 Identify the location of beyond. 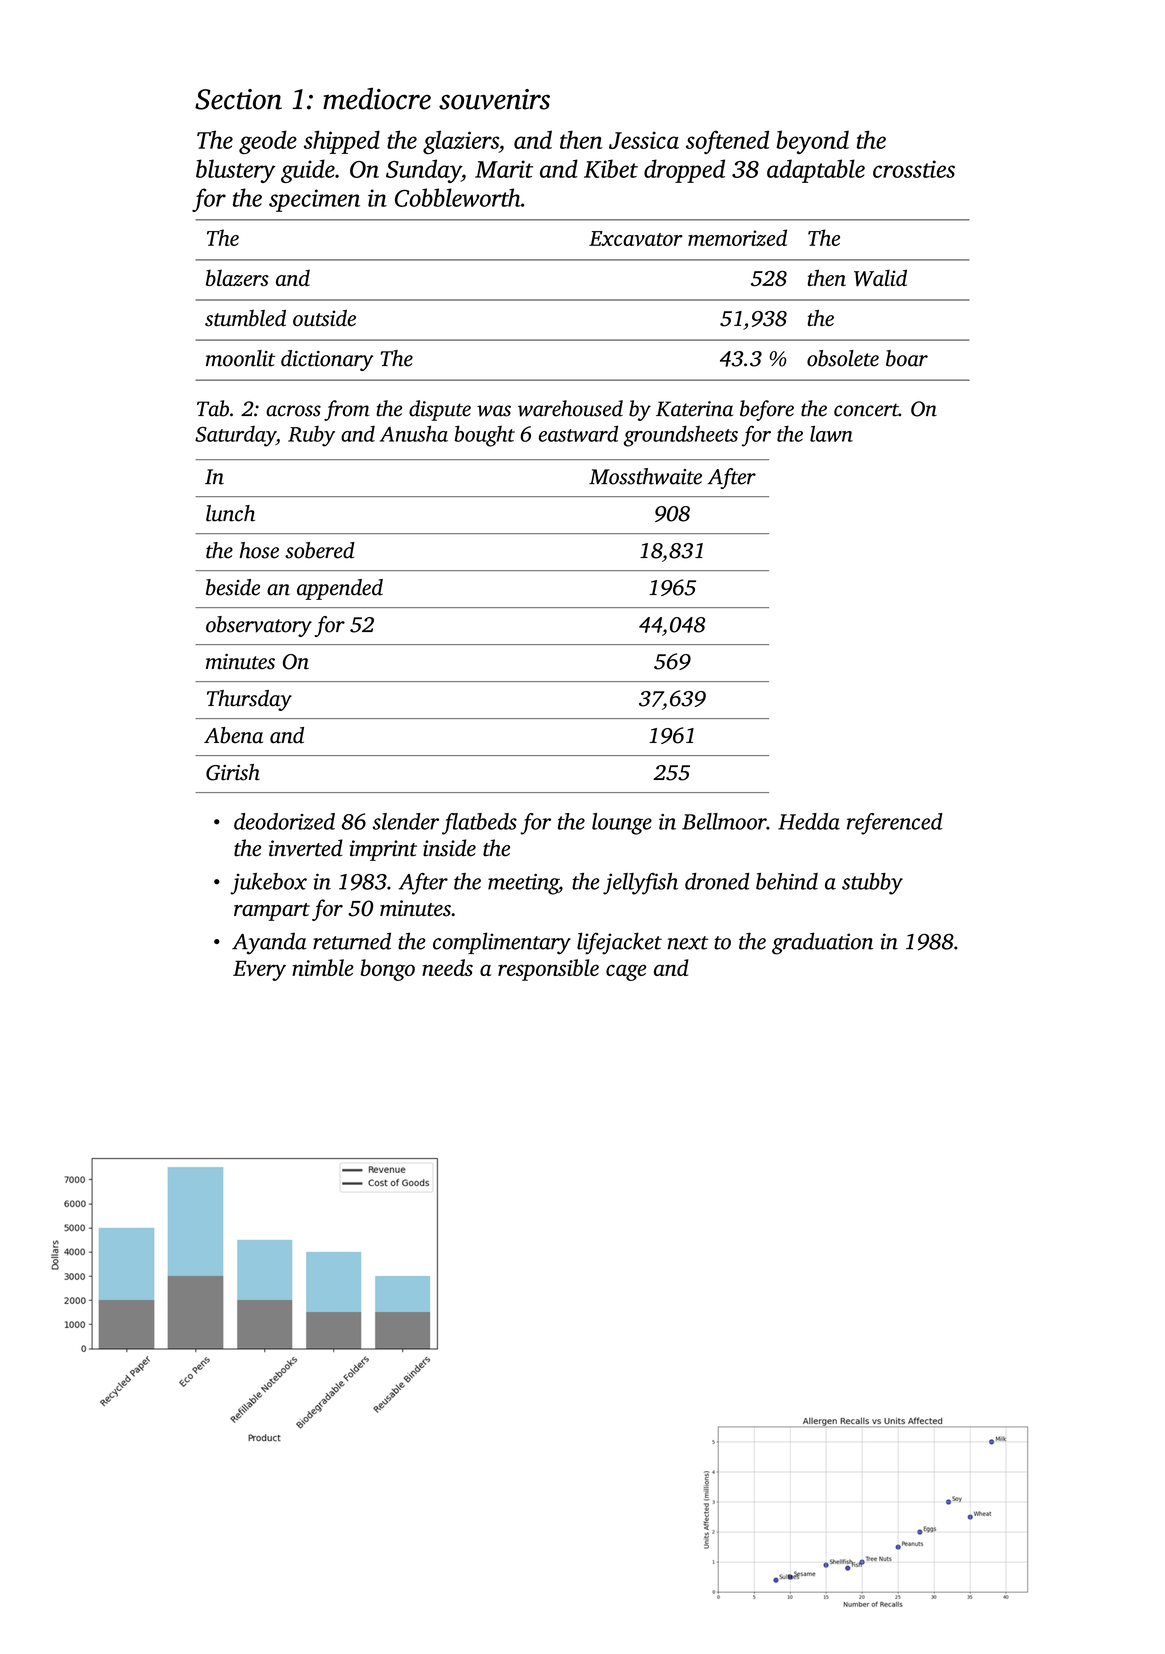
(812, 142).
